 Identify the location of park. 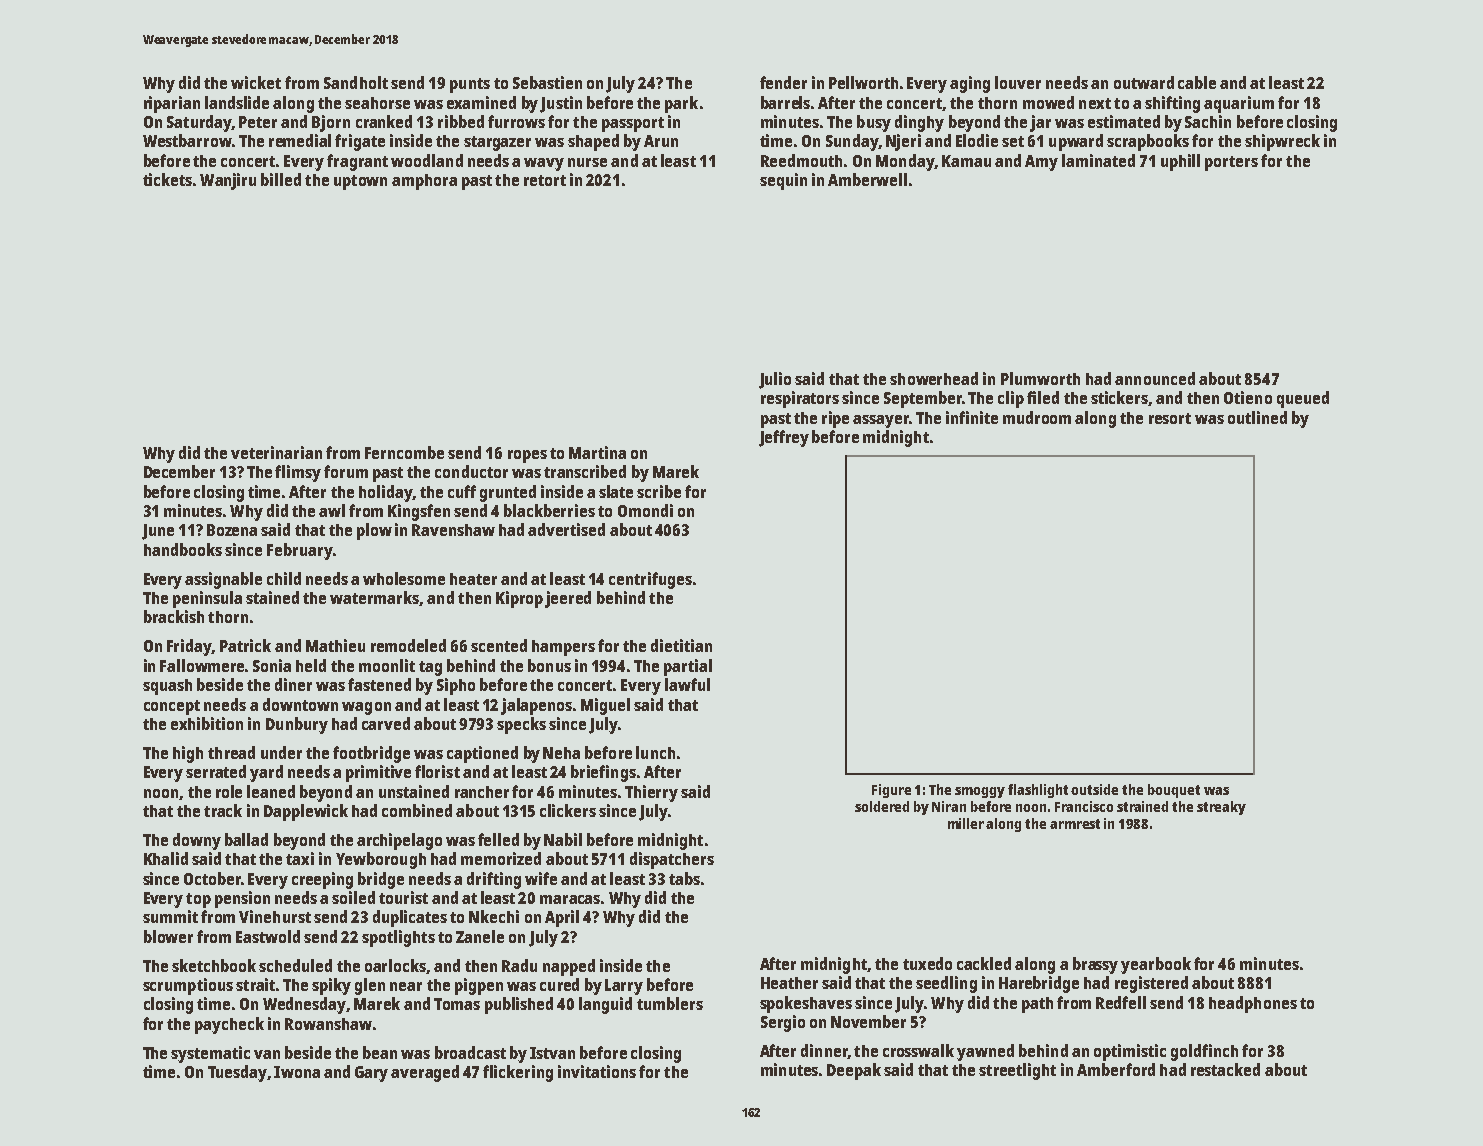
(681, 104).
